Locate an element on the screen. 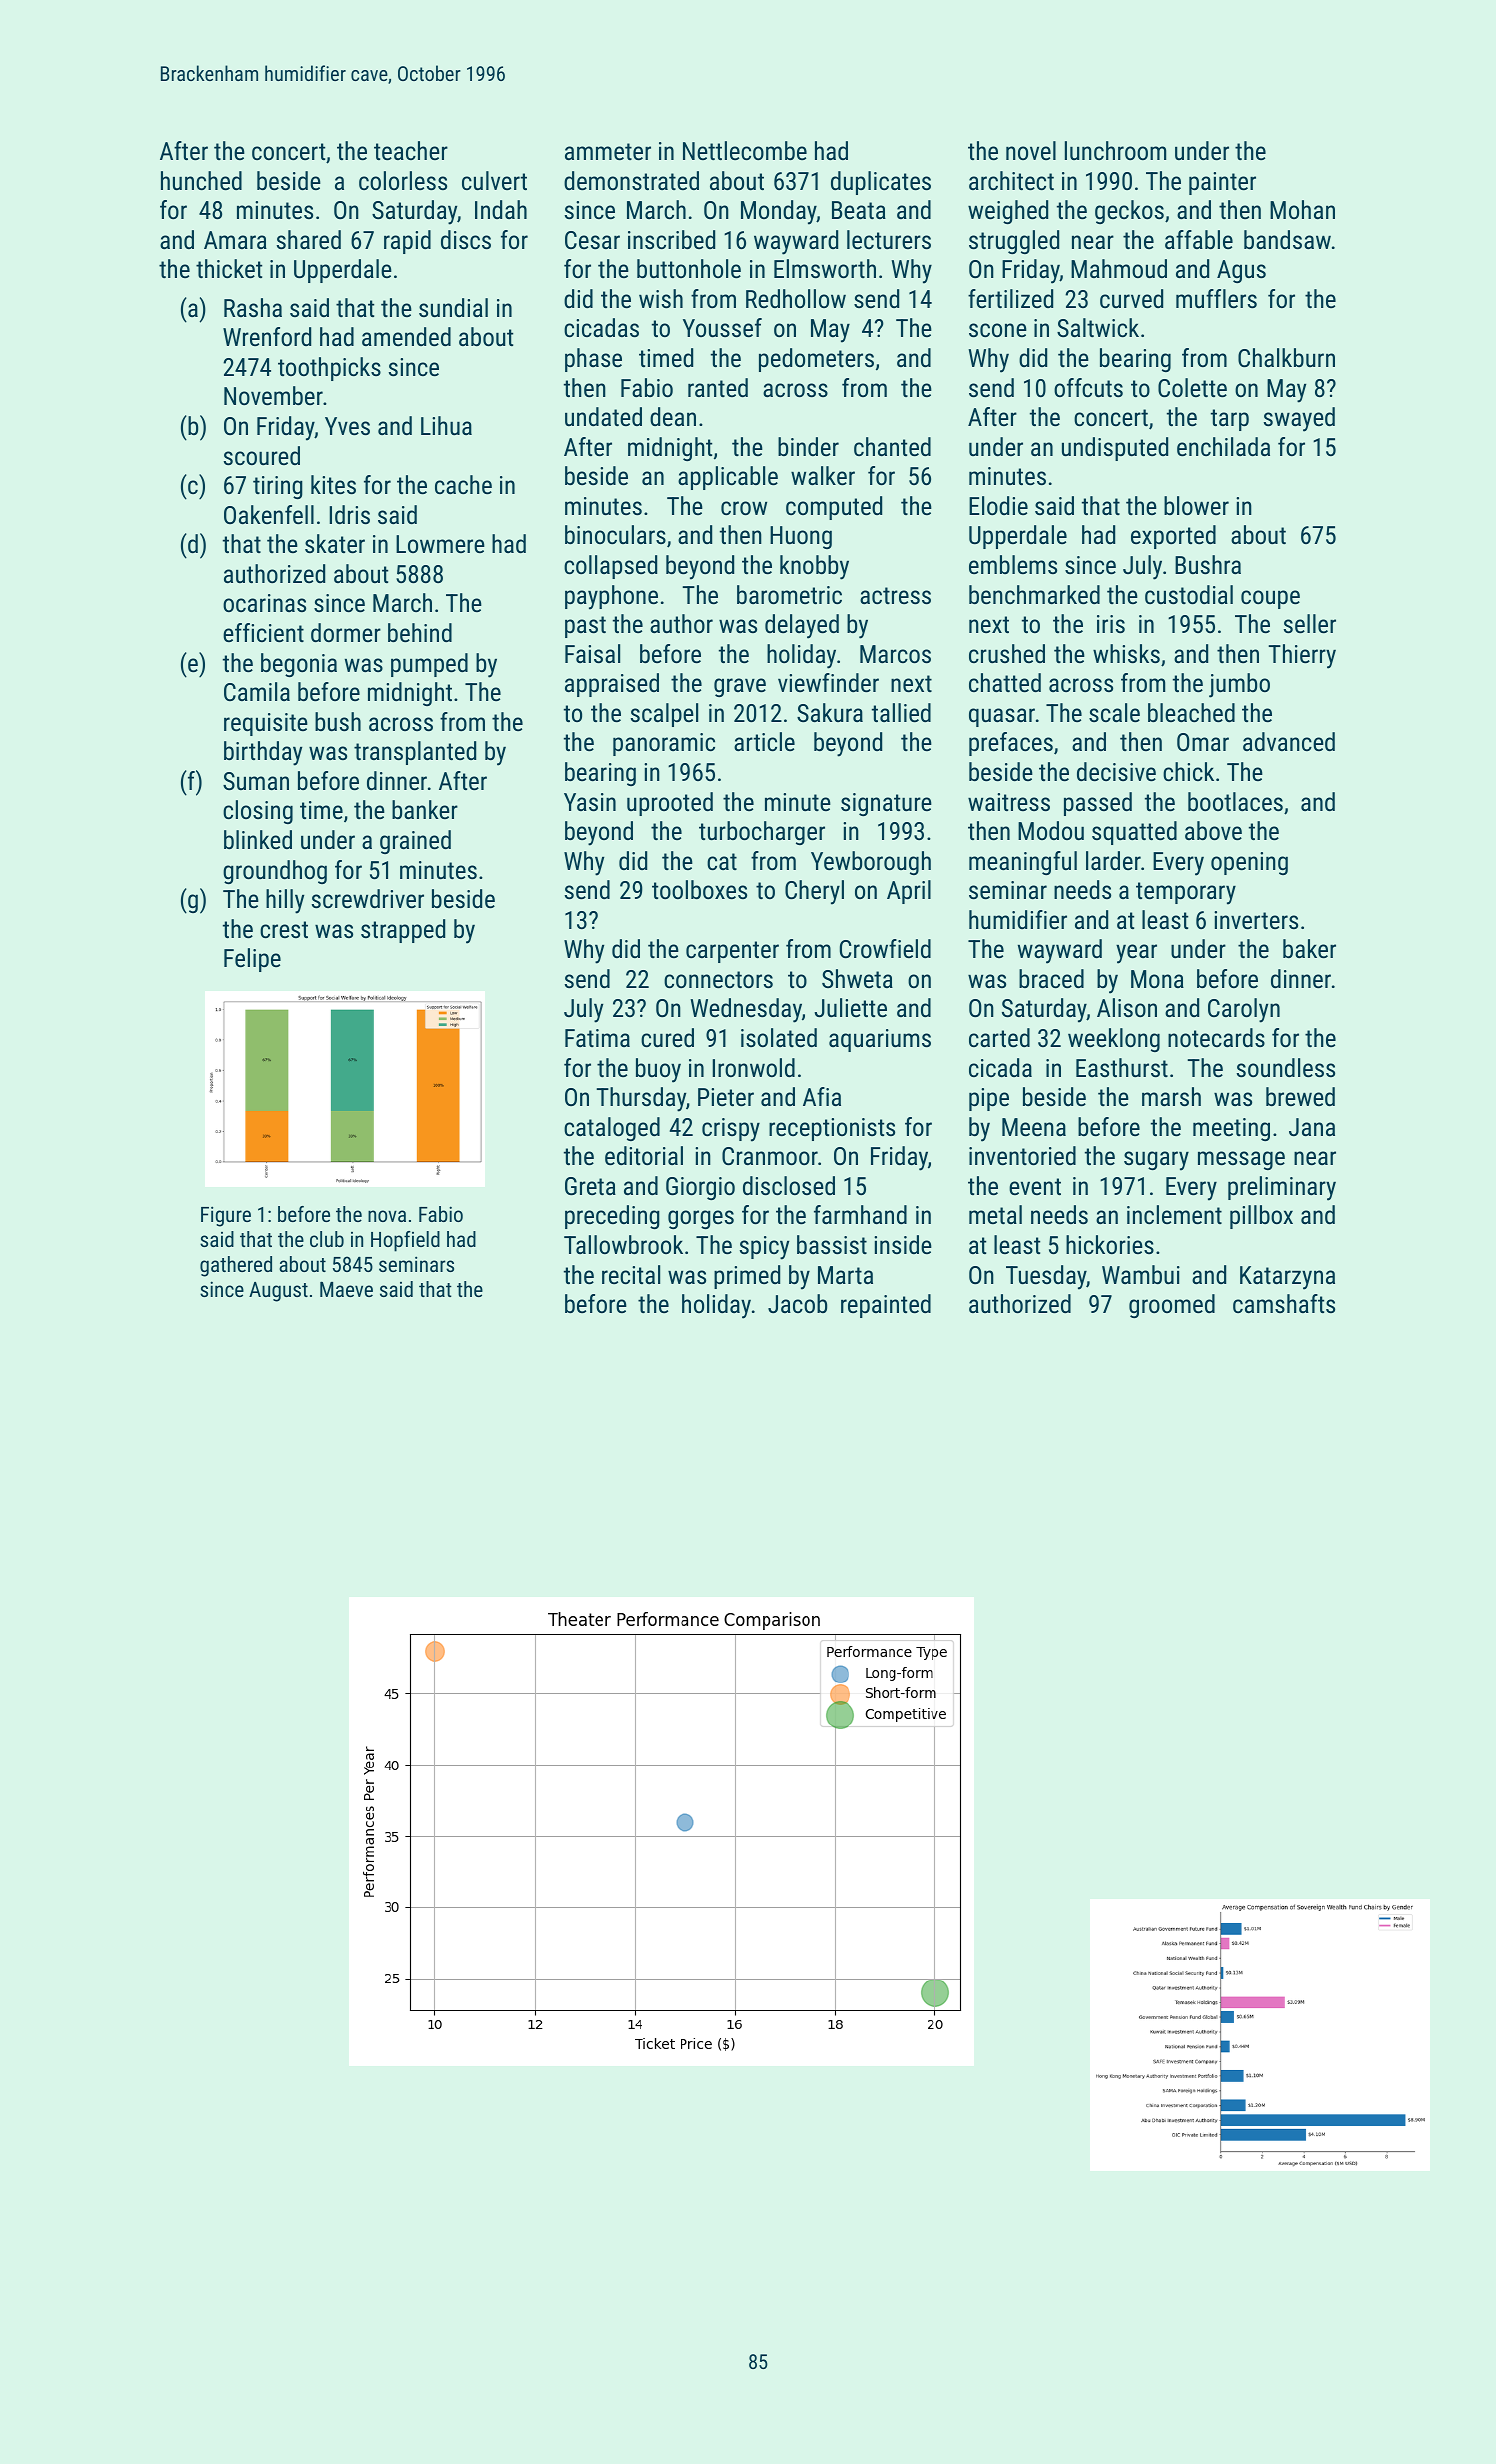 The height and width of the screenshot is (2464, 1496). Jacob is located at coordinates (797, 1303).
